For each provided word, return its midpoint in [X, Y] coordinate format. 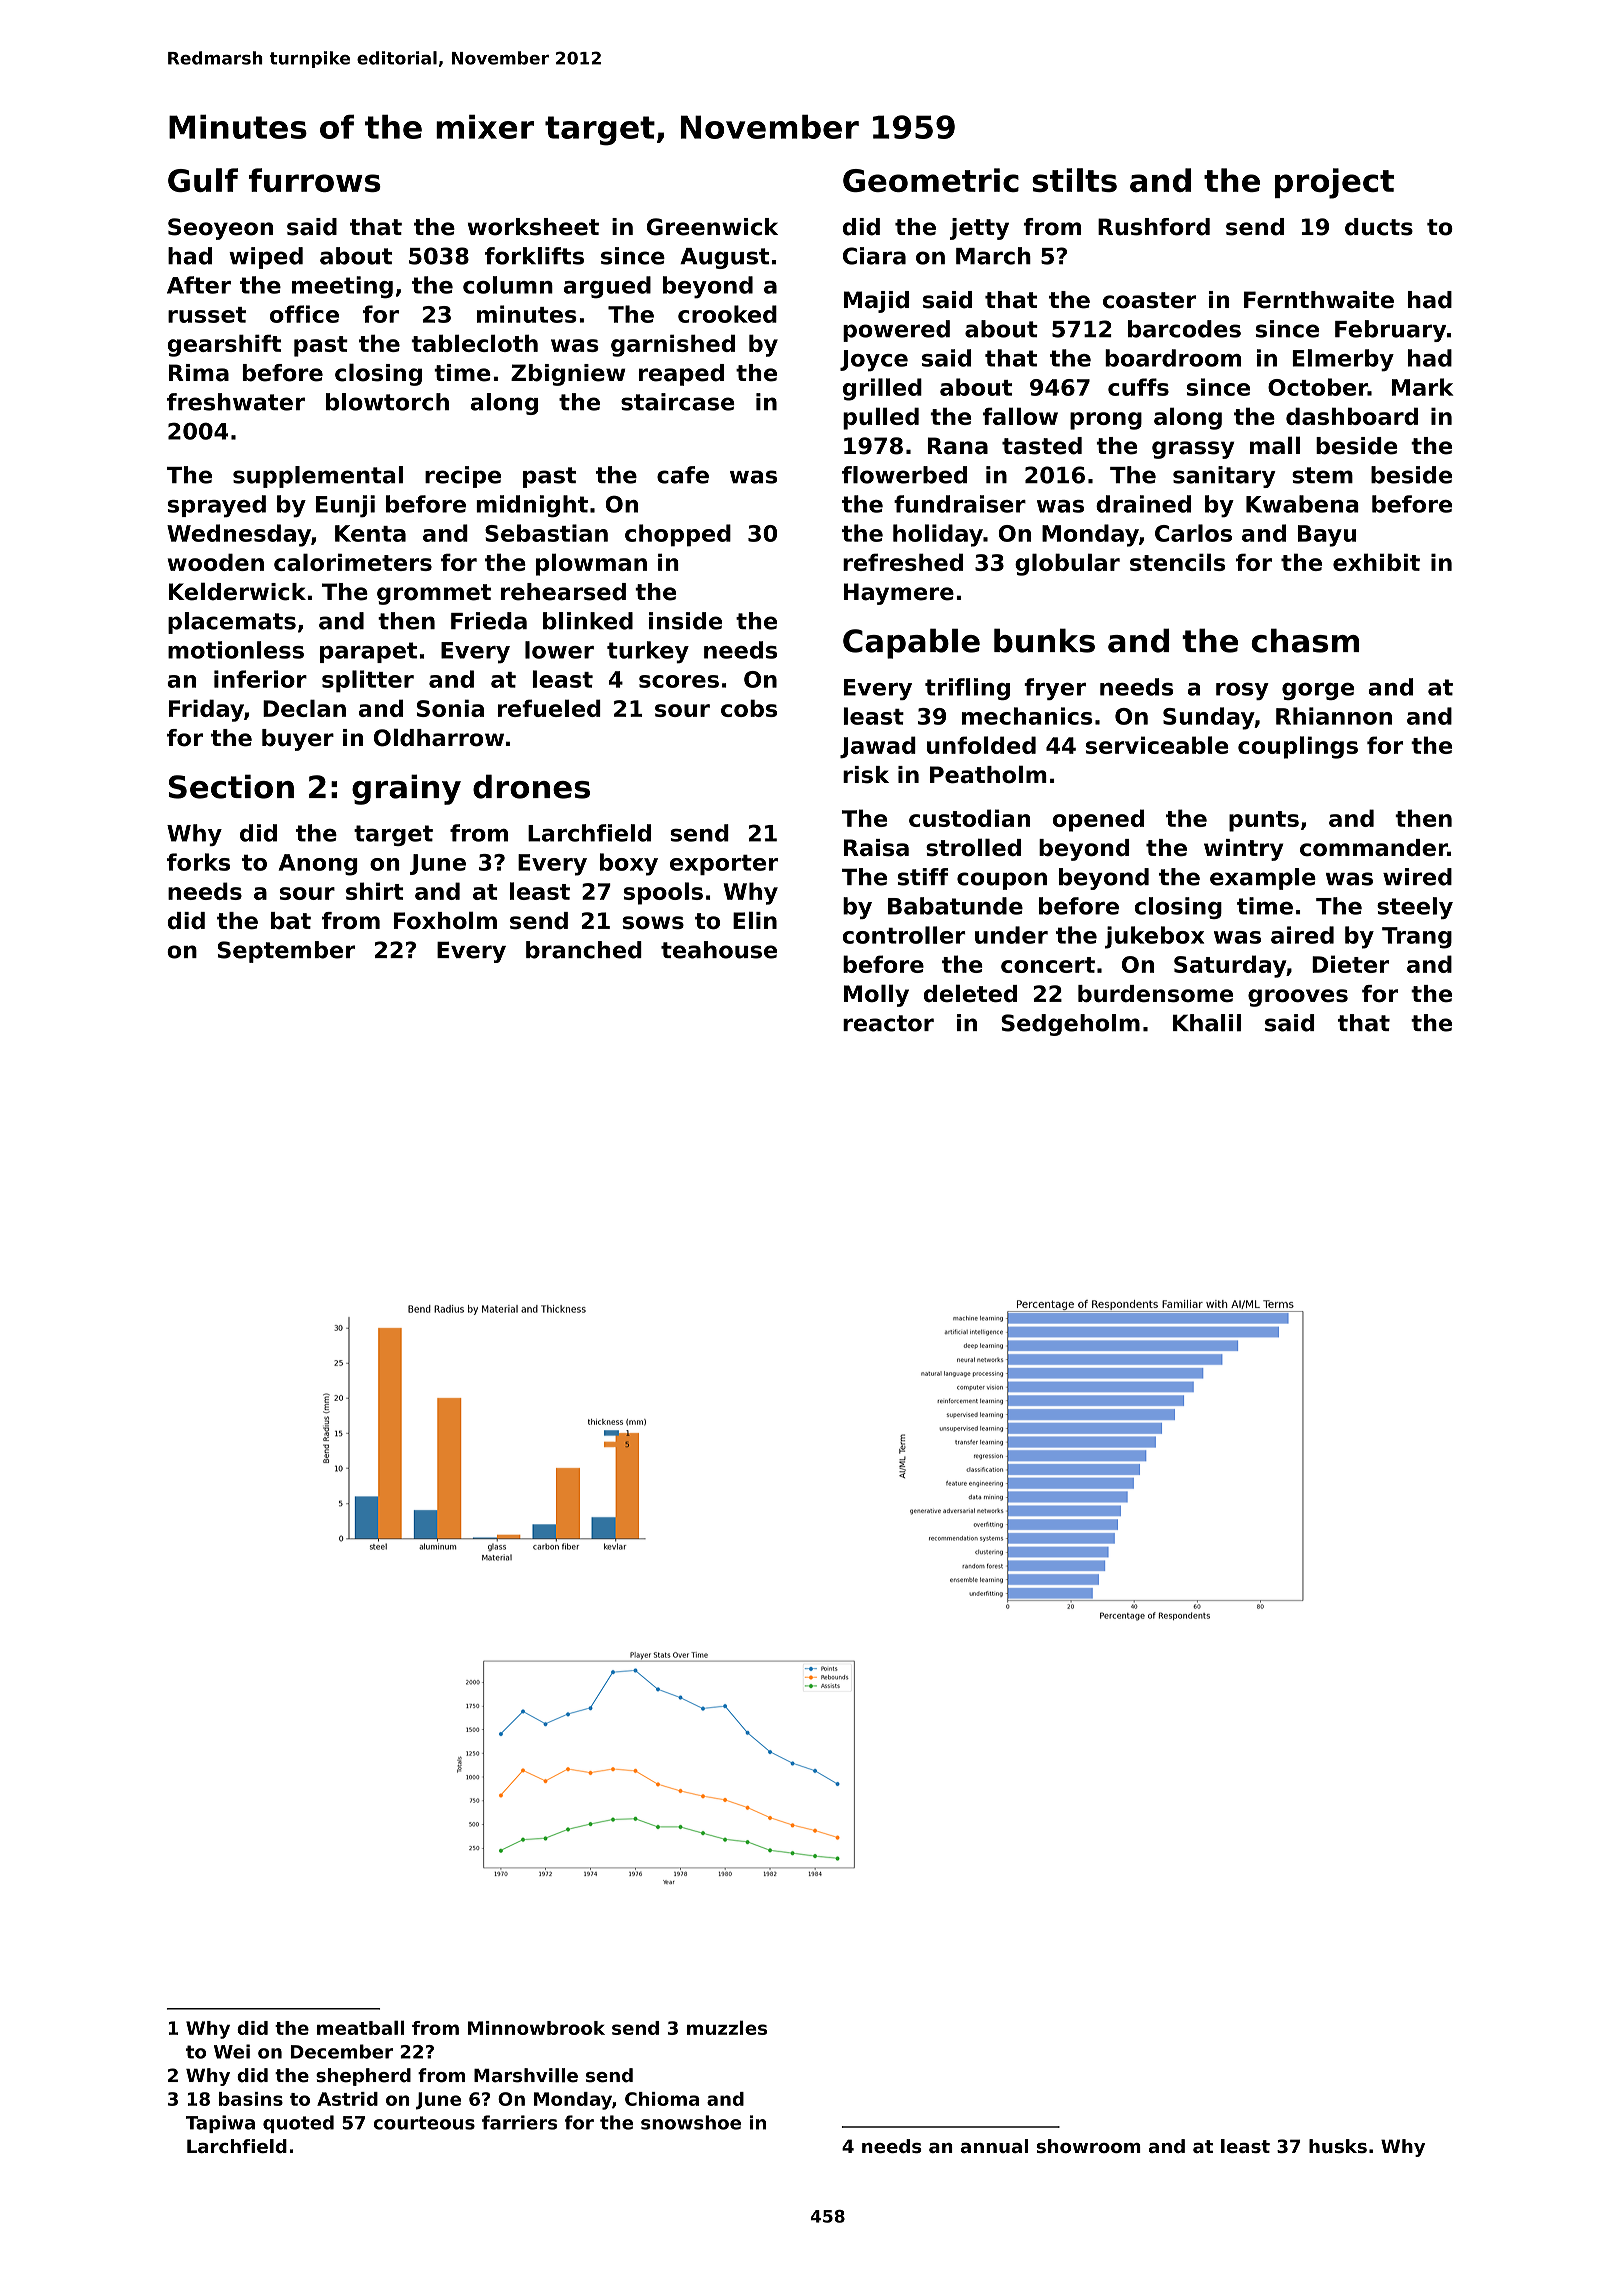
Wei [232, 2051]
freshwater [236, 402]
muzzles [727, 2027]
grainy [406, 789]
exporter [724, 865]
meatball [360, 2027]
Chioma [662, 2099]
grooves [1298, 998]
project [1334, 183]
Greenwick [712, 227]
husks [1338, 2146]
